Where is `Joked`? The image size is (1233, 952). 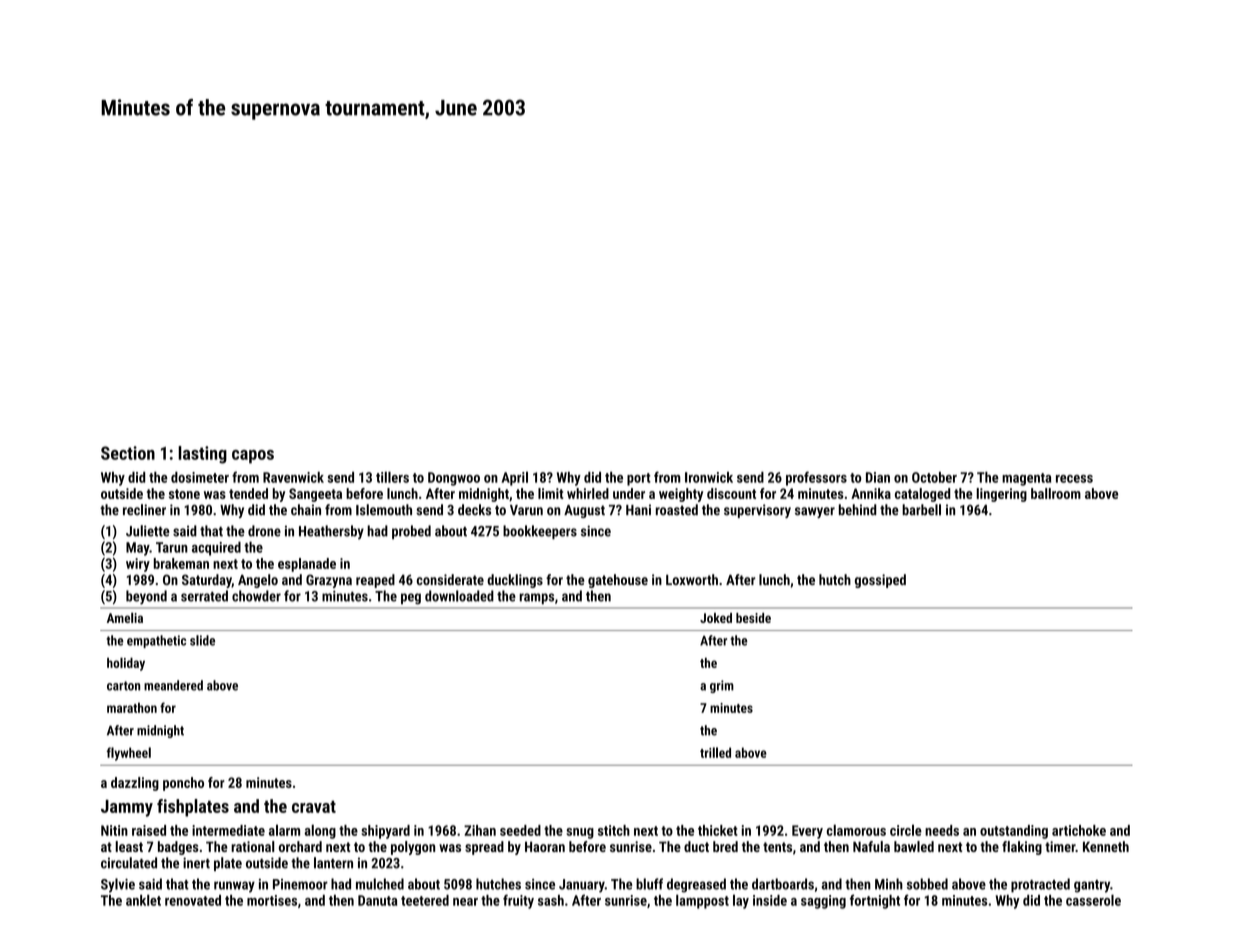
Joked is located at coordinates (716, 618).
